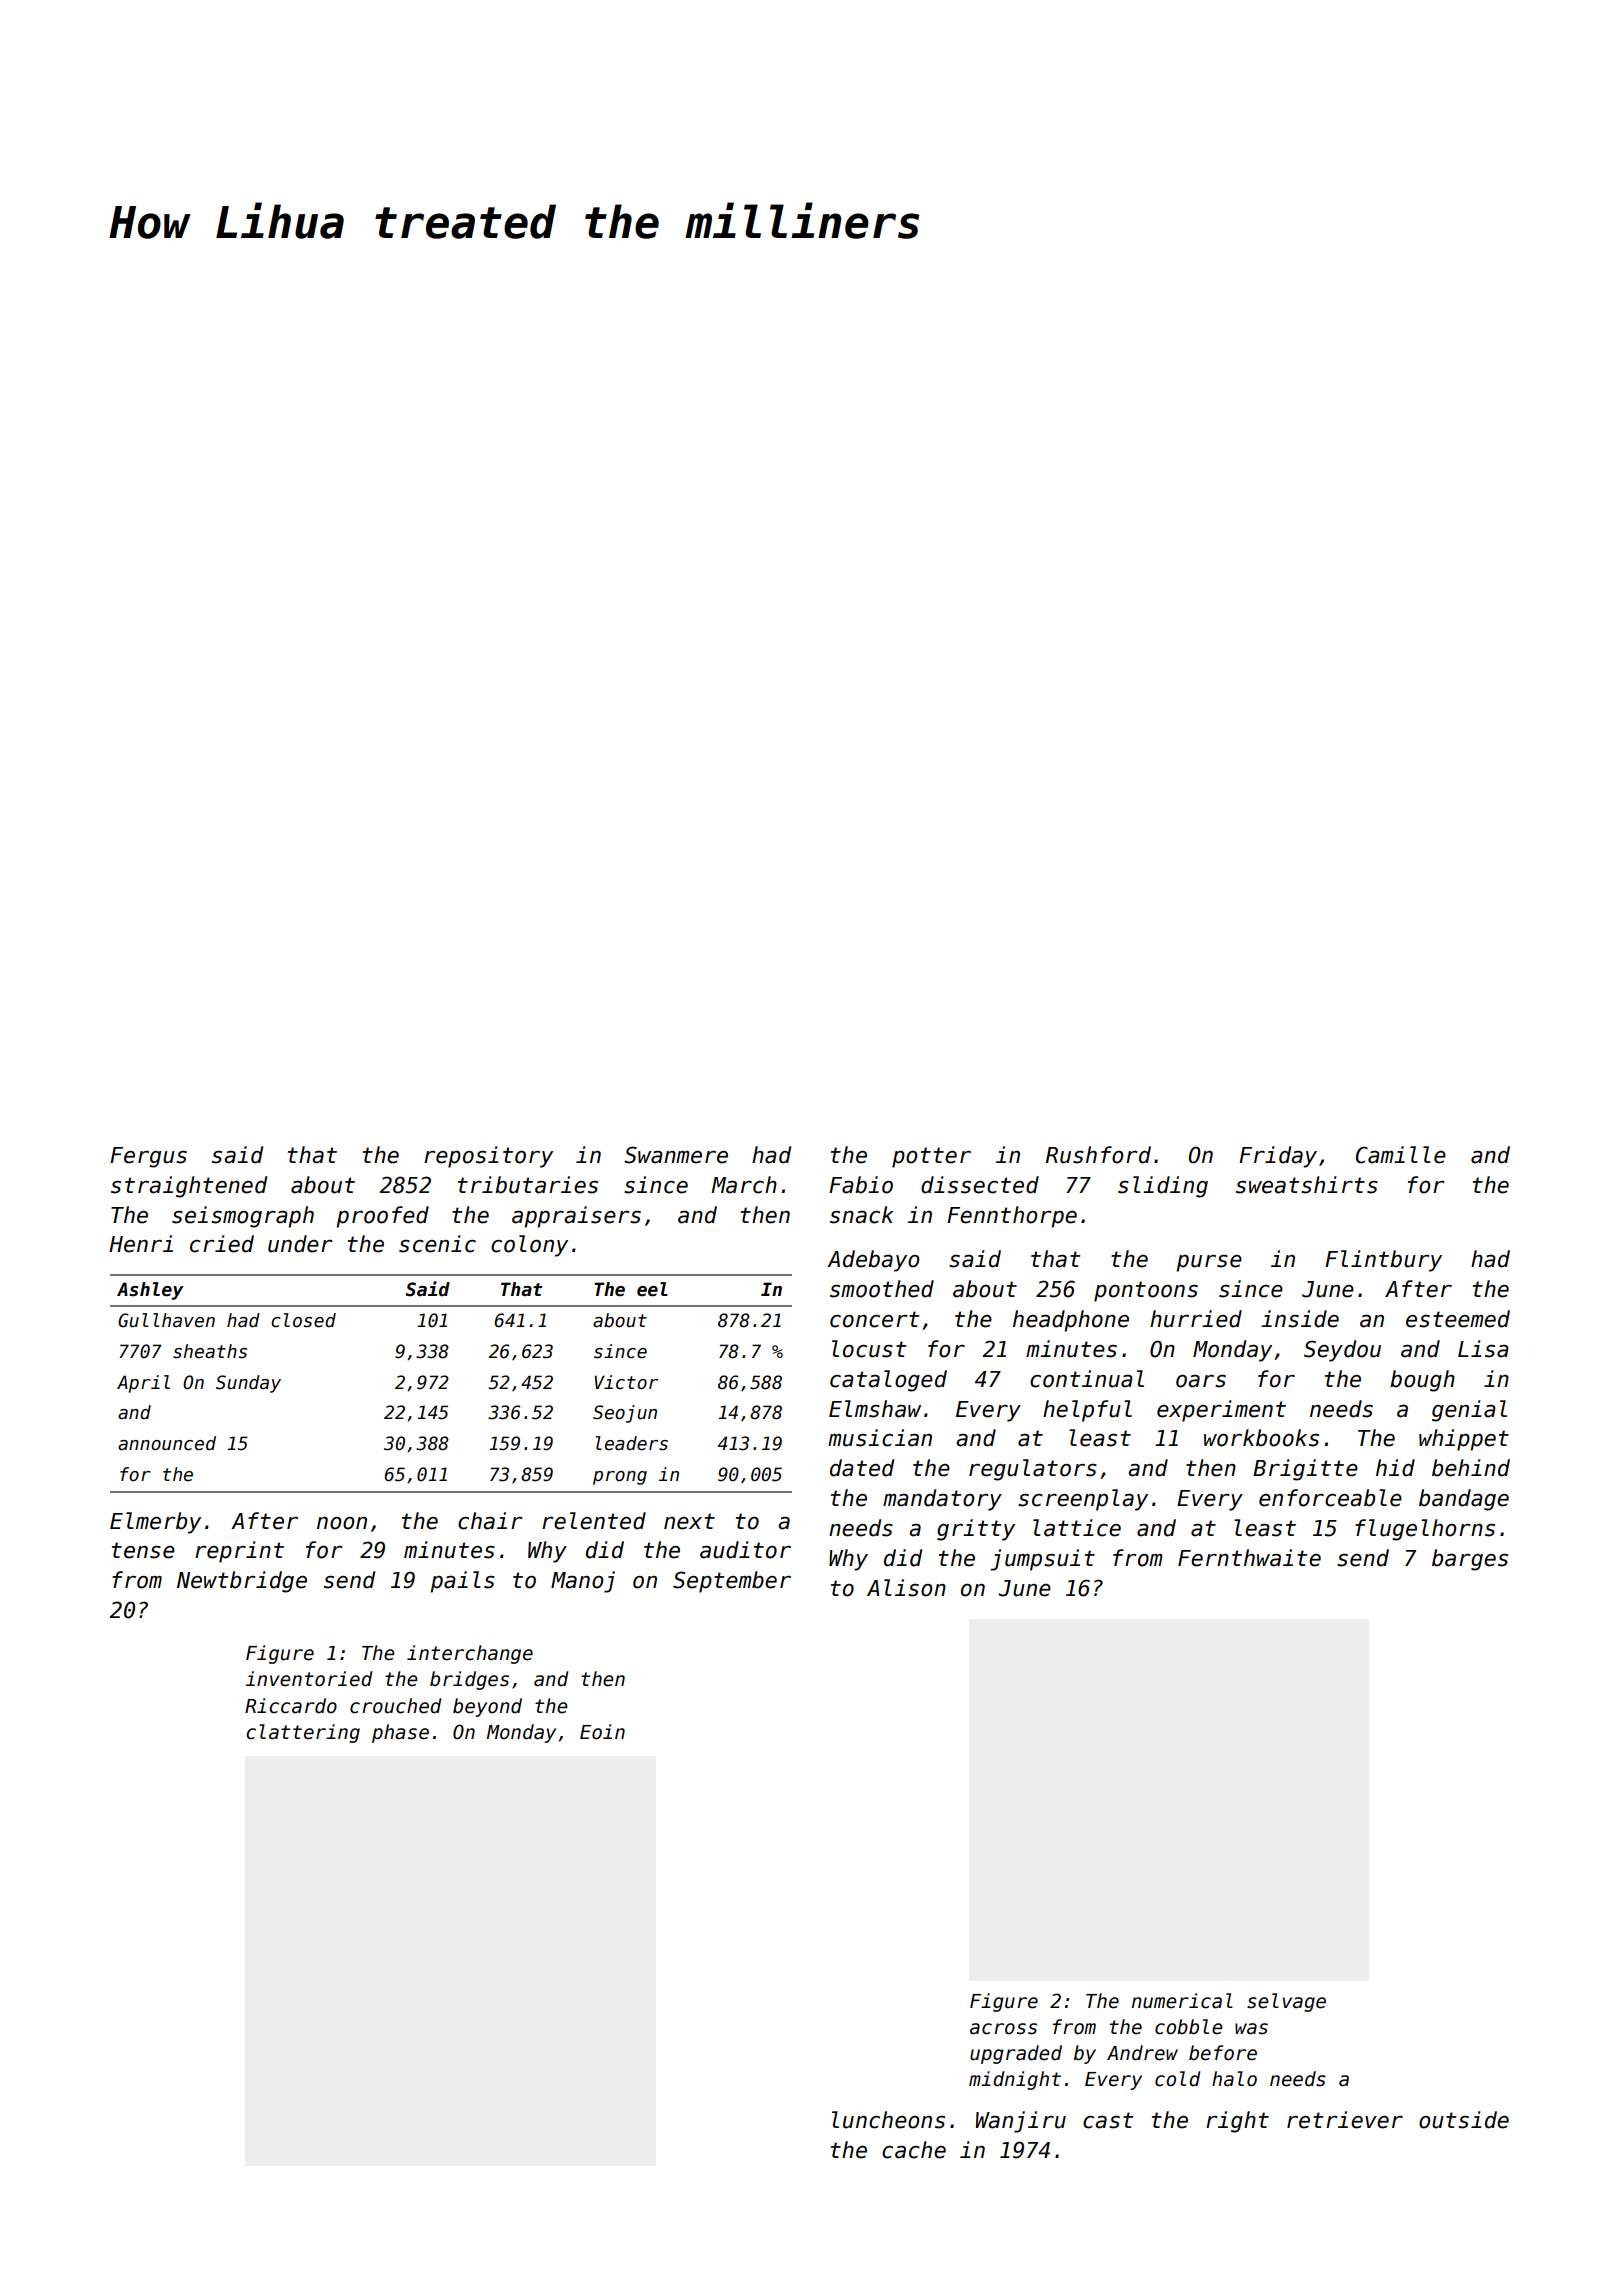 The height and width of the document is (2292, 1620). Describe the element at coordinates (1249, 1558) in the document. I see `Fernthwaite` at that location.
